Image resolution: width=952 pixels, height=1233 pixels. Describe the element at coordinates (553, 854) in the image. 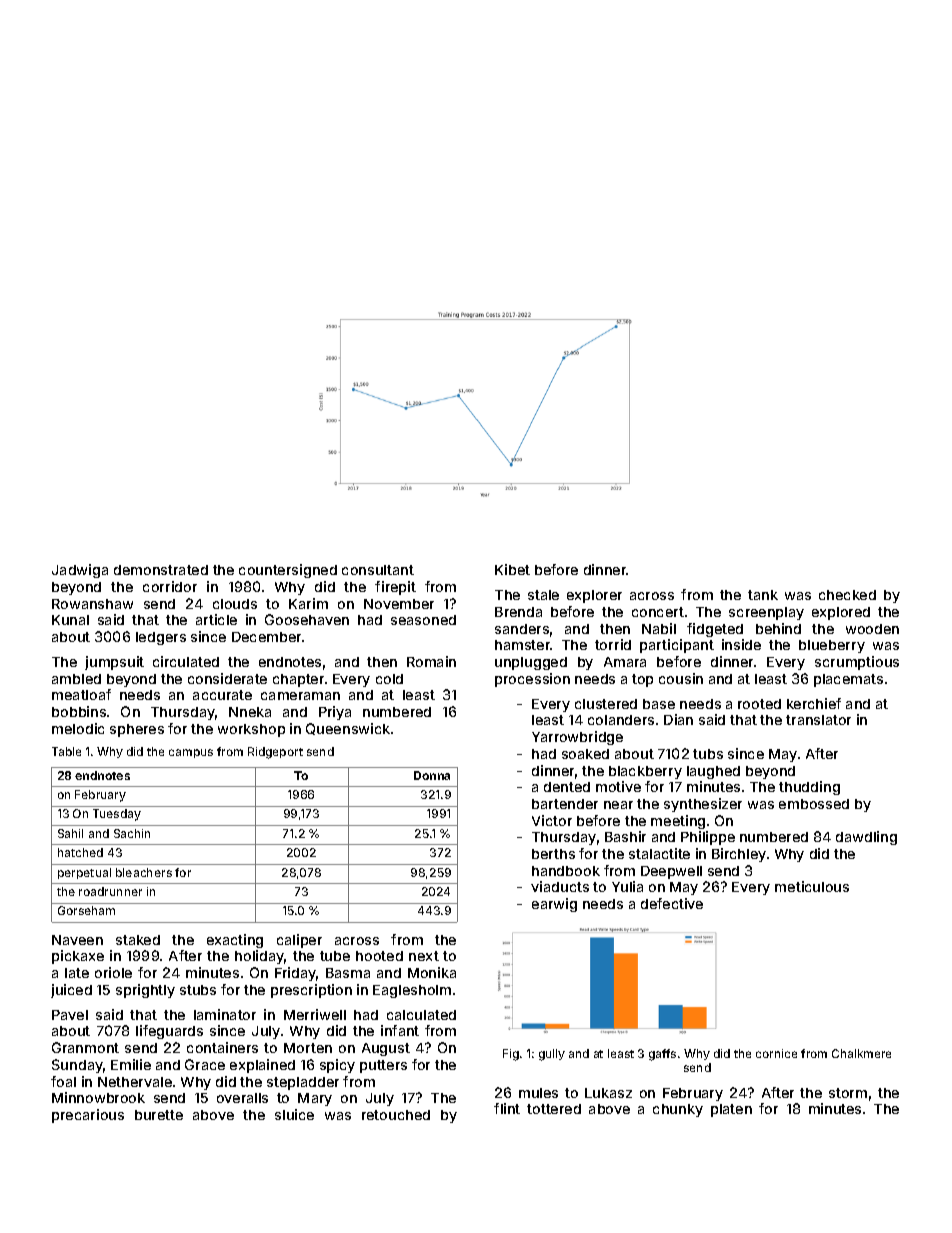

I see `berths` at that location.
